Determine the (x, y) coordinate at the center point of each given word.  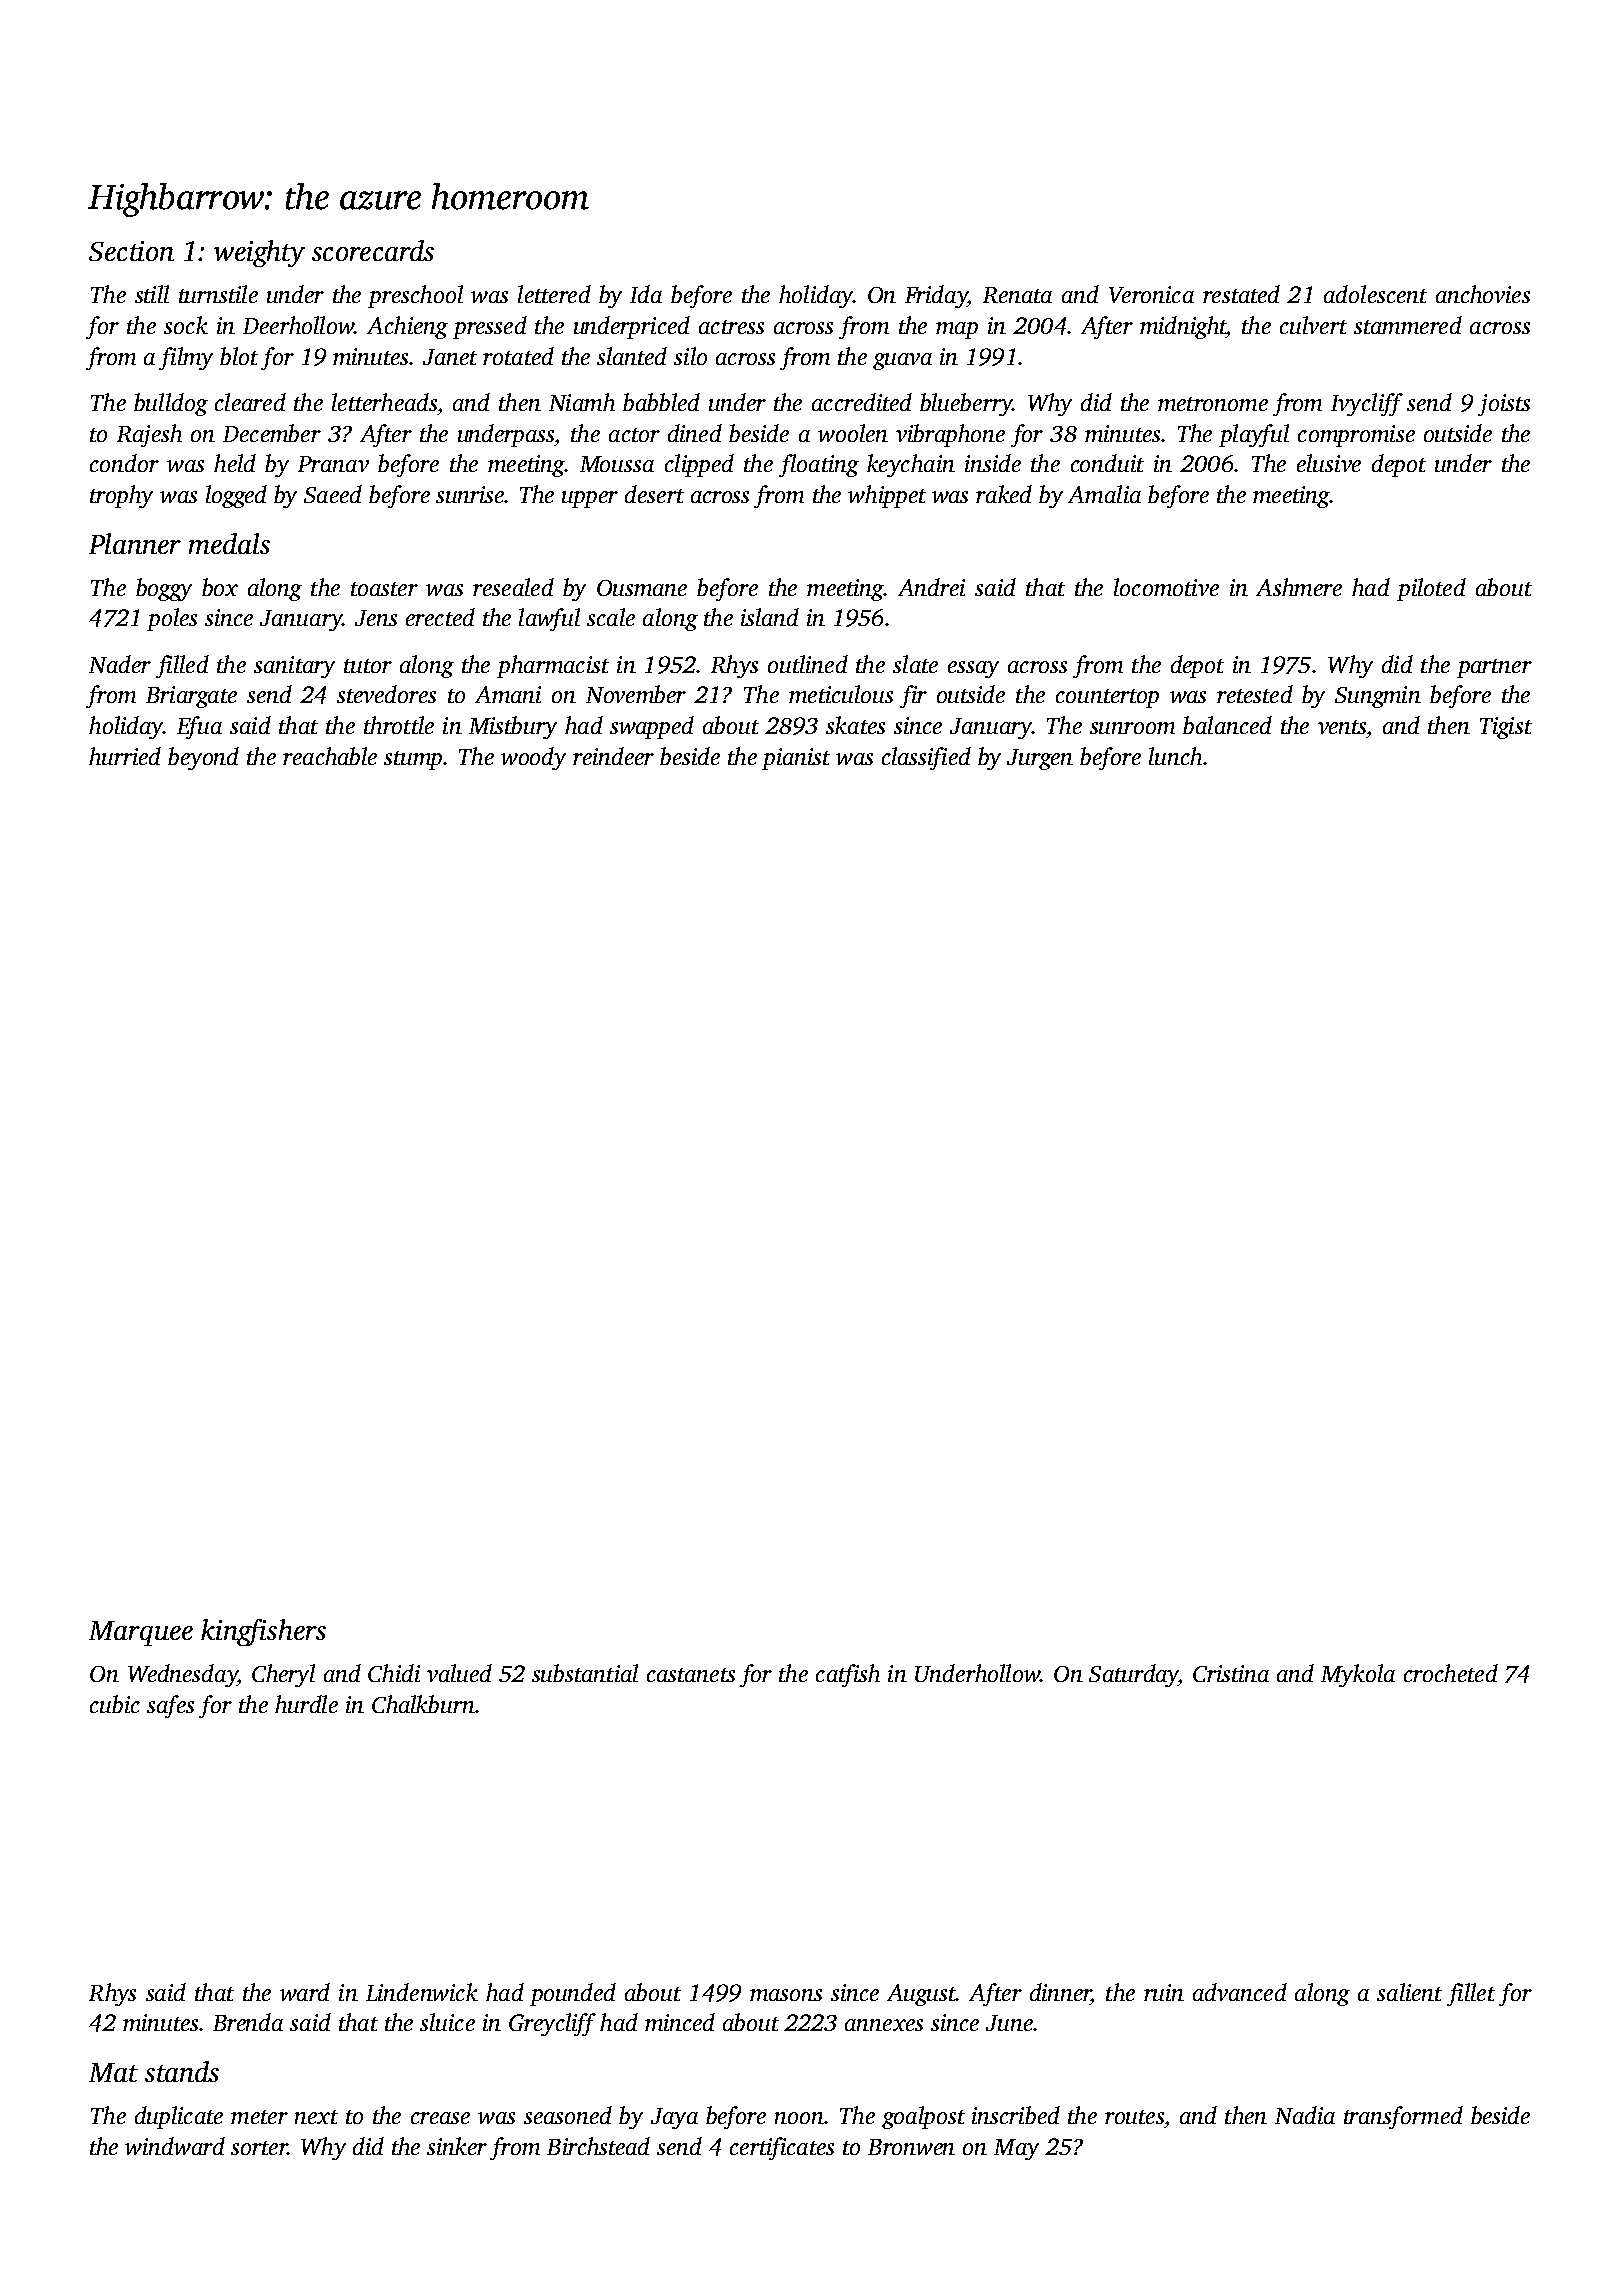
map (957, 330)
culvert (1313, 325)
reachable (330, 756)
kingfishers (263, 1632)
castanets (691, 1675)
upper (590, 499)
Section (131, 251)
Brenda (248, 2022)
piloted (1431, 589)
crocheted (1451, 1673)
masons (786, 1995)
